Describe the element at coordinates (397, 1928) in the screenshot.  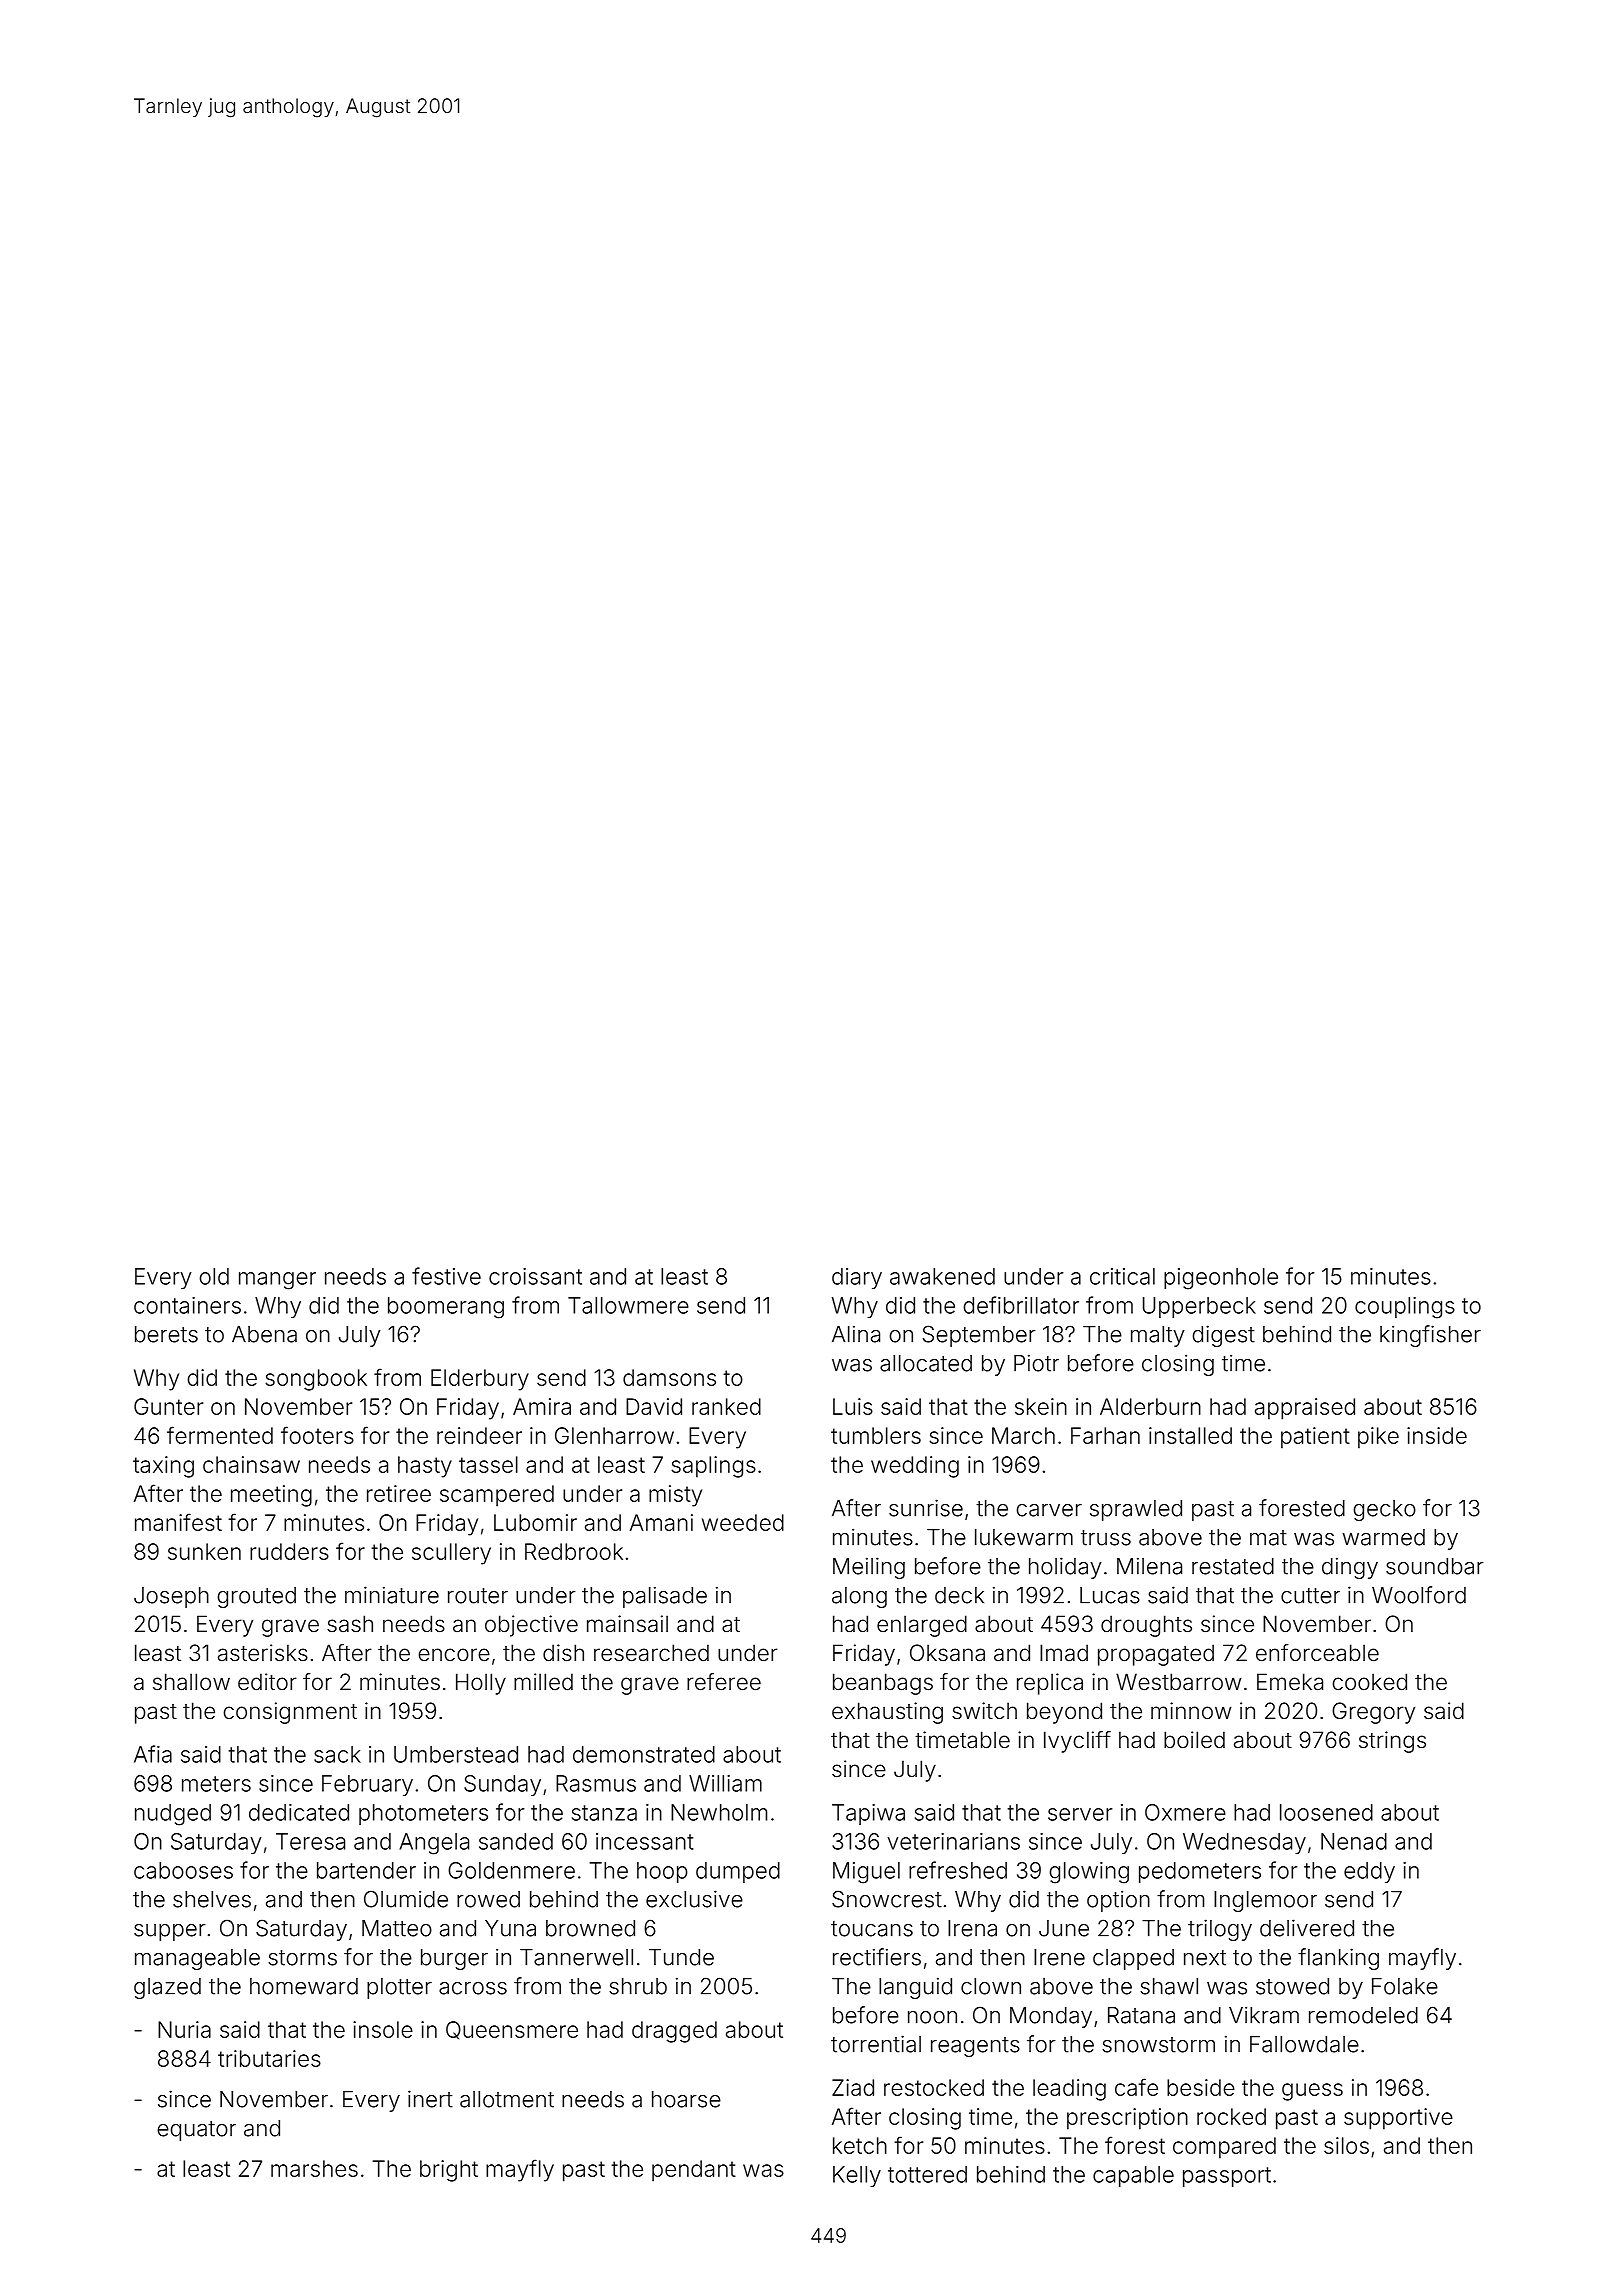
I see `Matteo` at that location.
